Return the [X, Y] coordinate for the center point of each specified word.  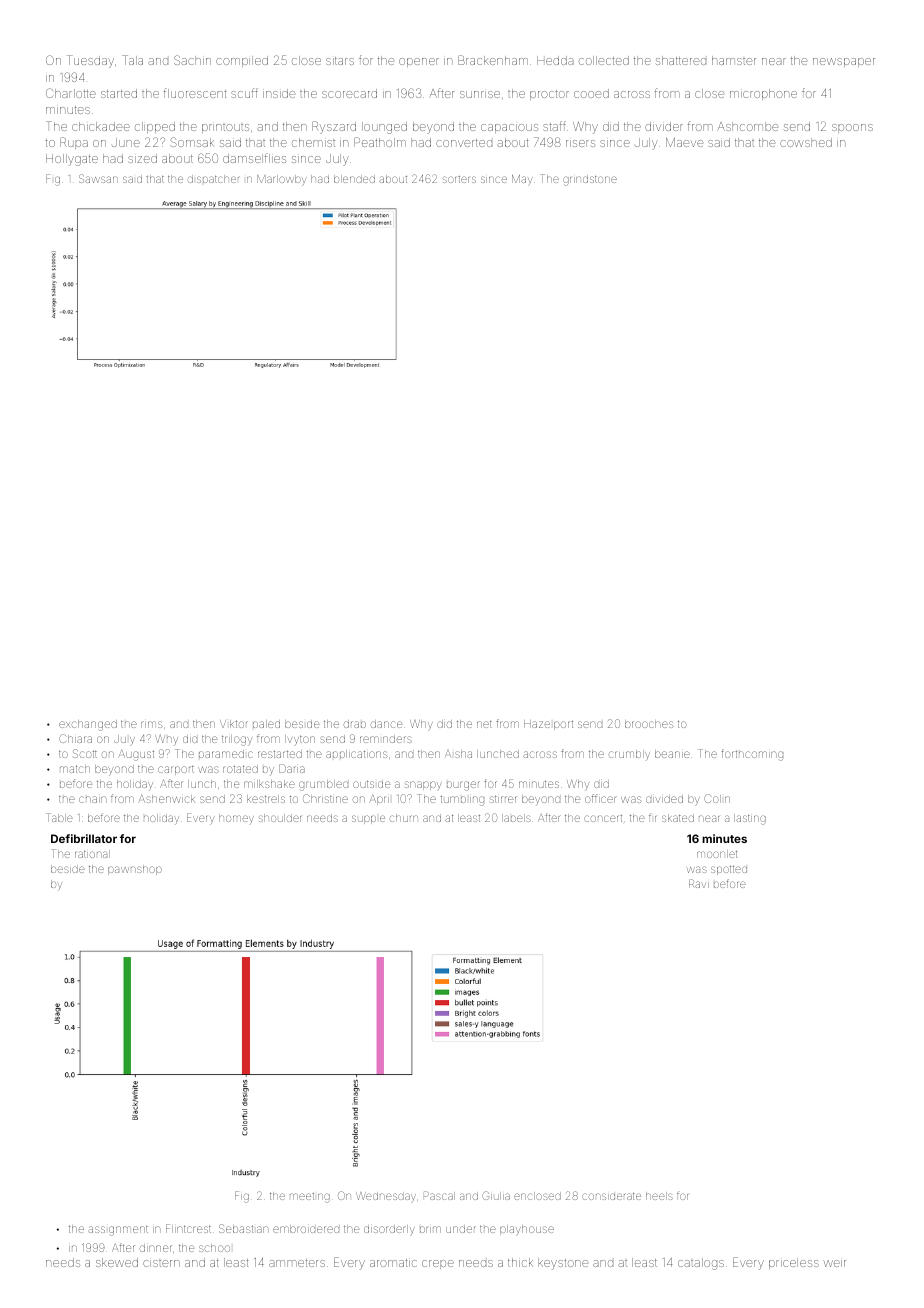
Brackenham [493, 60]
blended [354, 179]
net [484, 724]
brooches [649, 724]
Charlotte [71, 93]
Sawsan [98, 178]
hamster [734, 60]
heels [659, 1196]
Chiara [75, 738]
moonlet [717, 854]
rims [152, 724]
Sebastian [243, 1228]
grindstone [590, 180]
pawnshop [135, 870]
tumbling [462, 800]
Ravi [699, 883]
